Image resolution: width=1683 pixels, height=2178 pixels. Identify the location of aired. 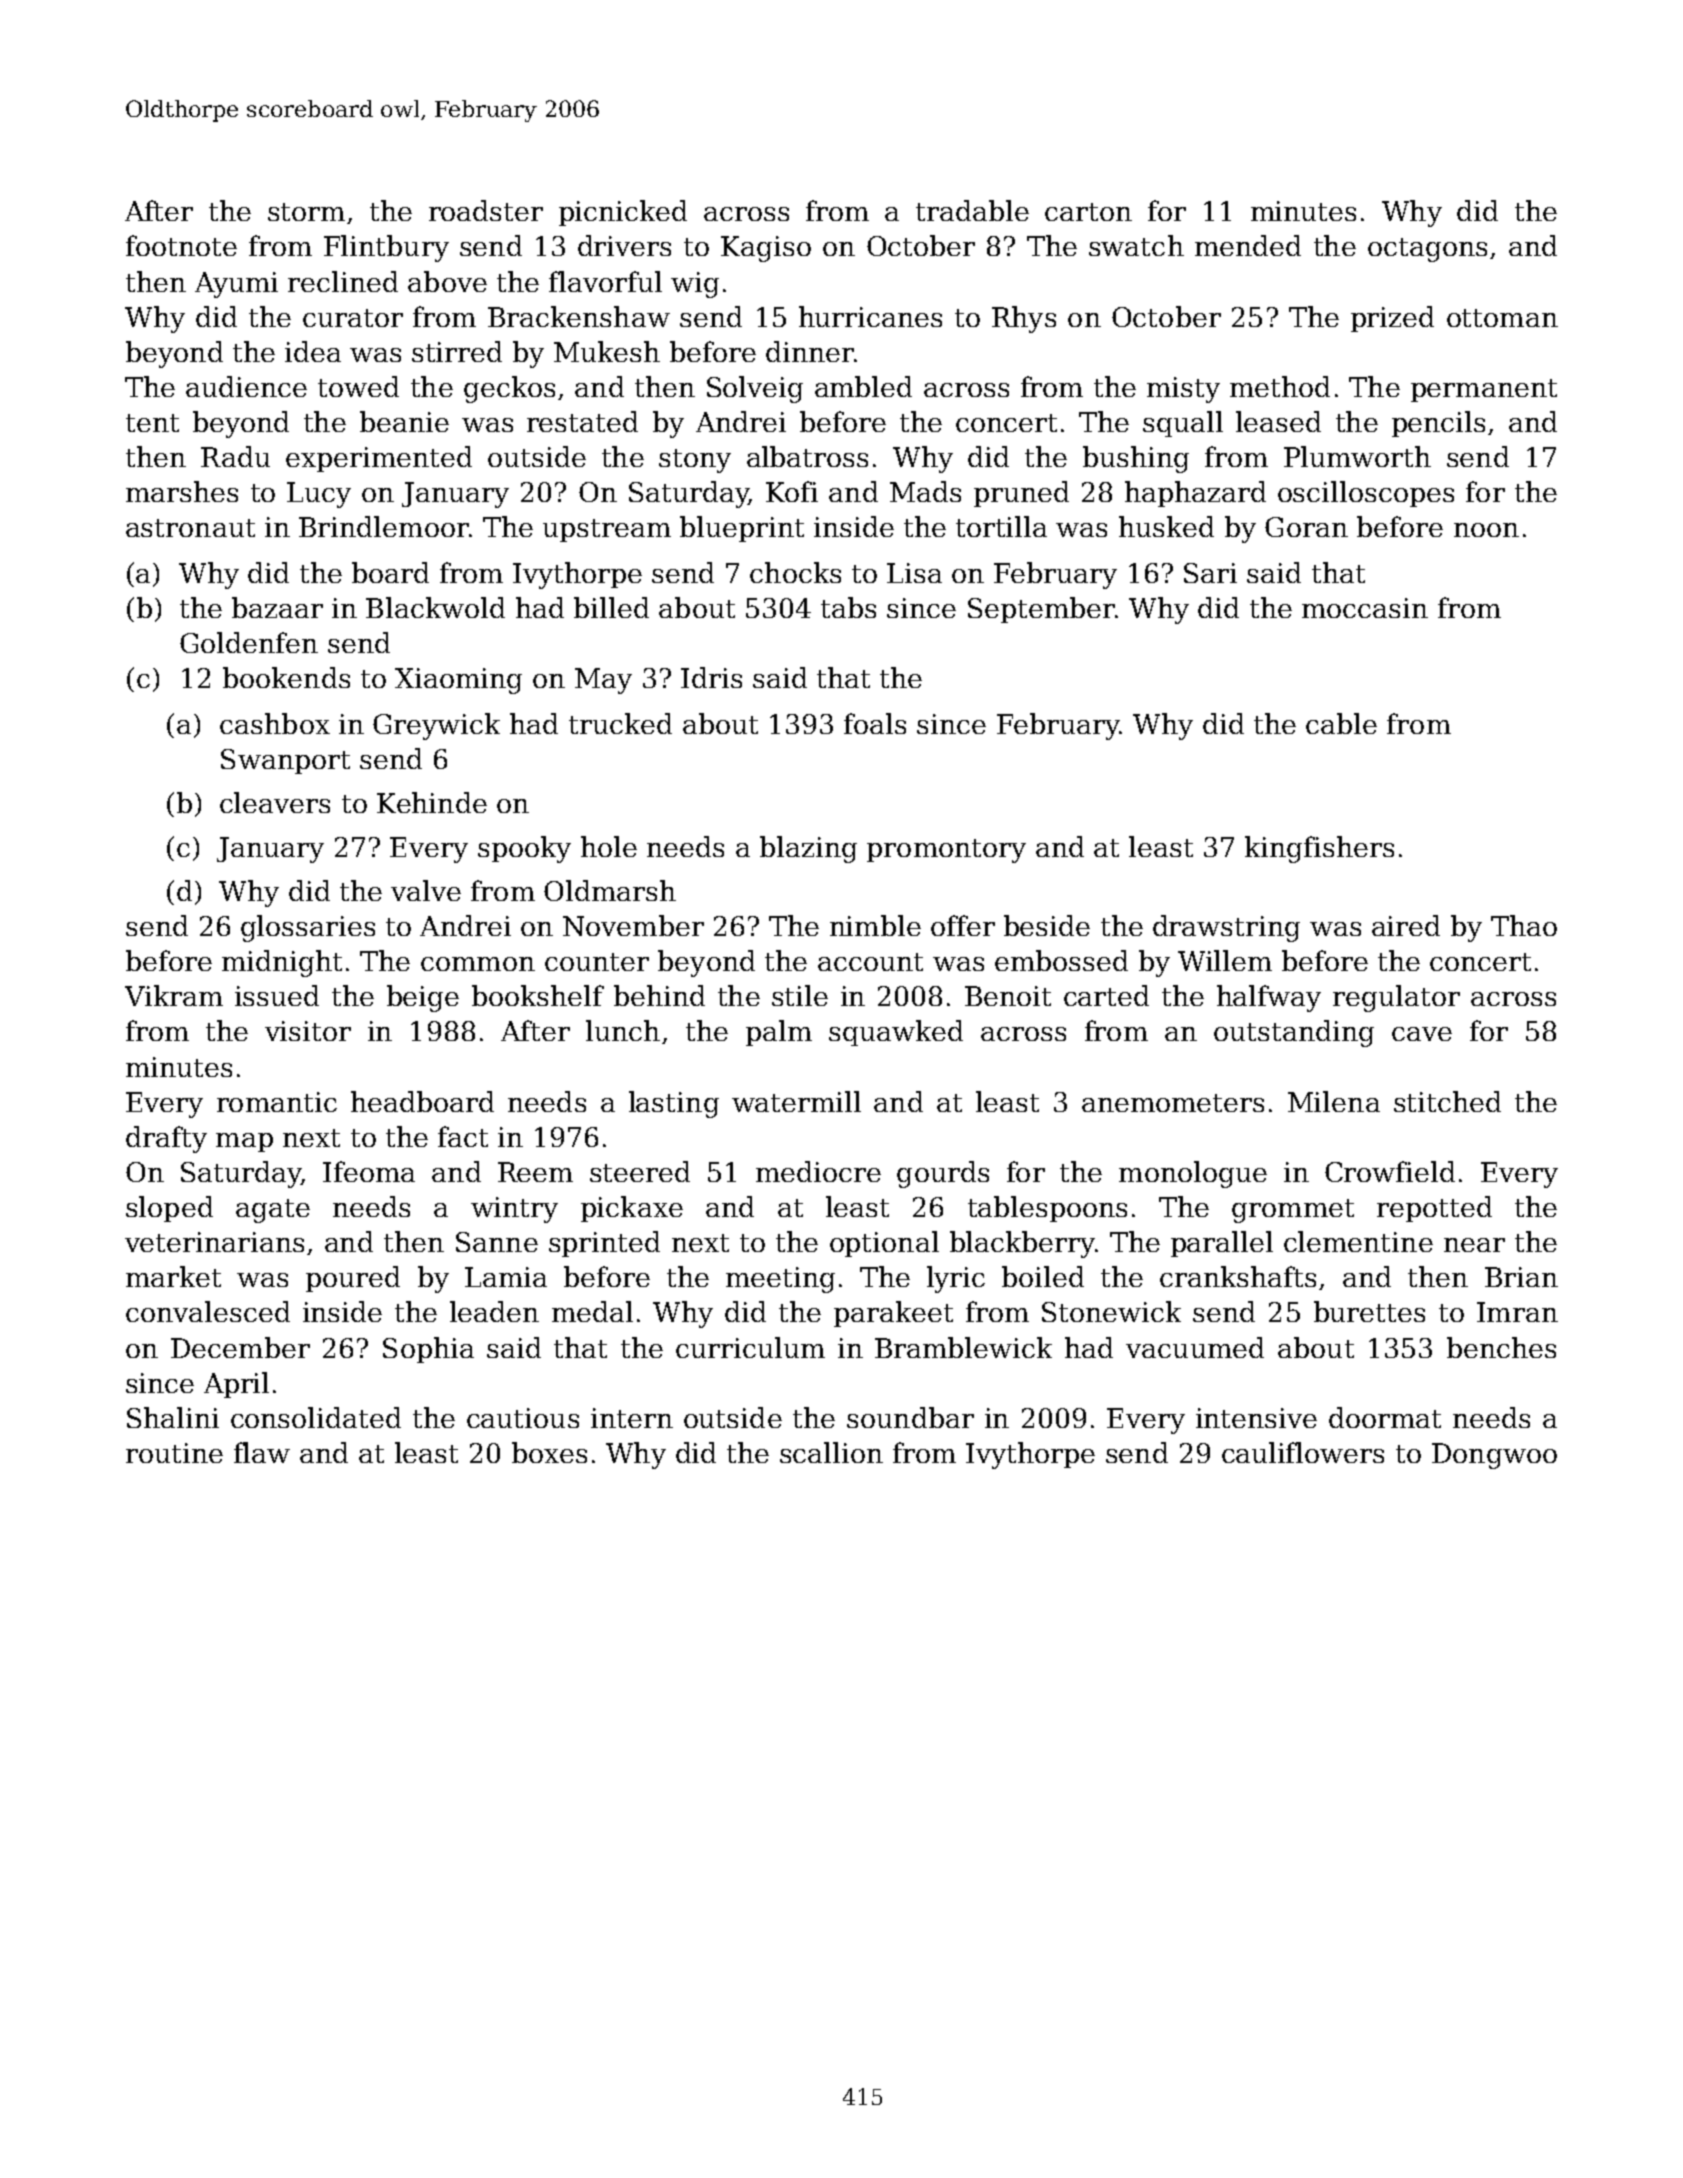
(1406, 925).
